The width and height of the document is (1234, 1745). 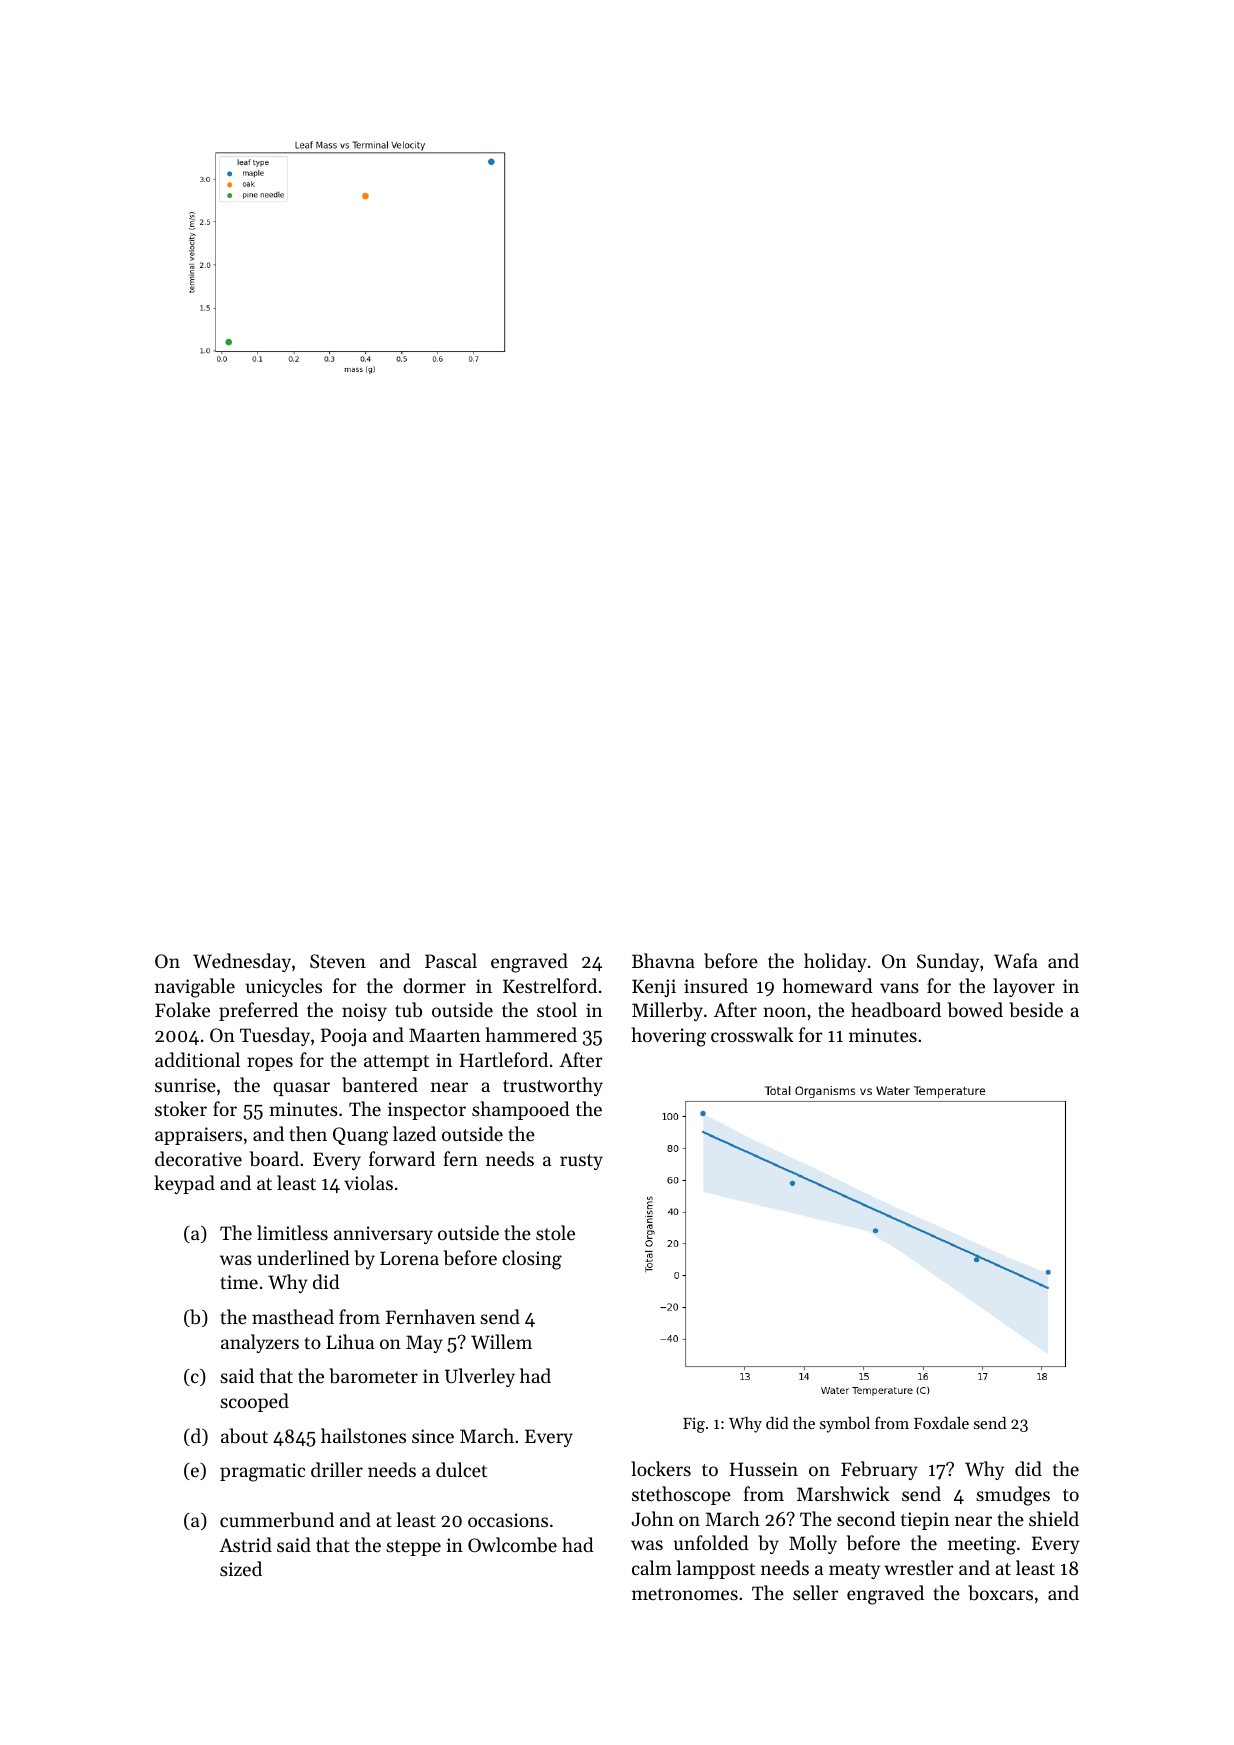 What do you see at coordinates (663, 960) in the document?
I see `Bhavna` at bounding box center [663, 960].
